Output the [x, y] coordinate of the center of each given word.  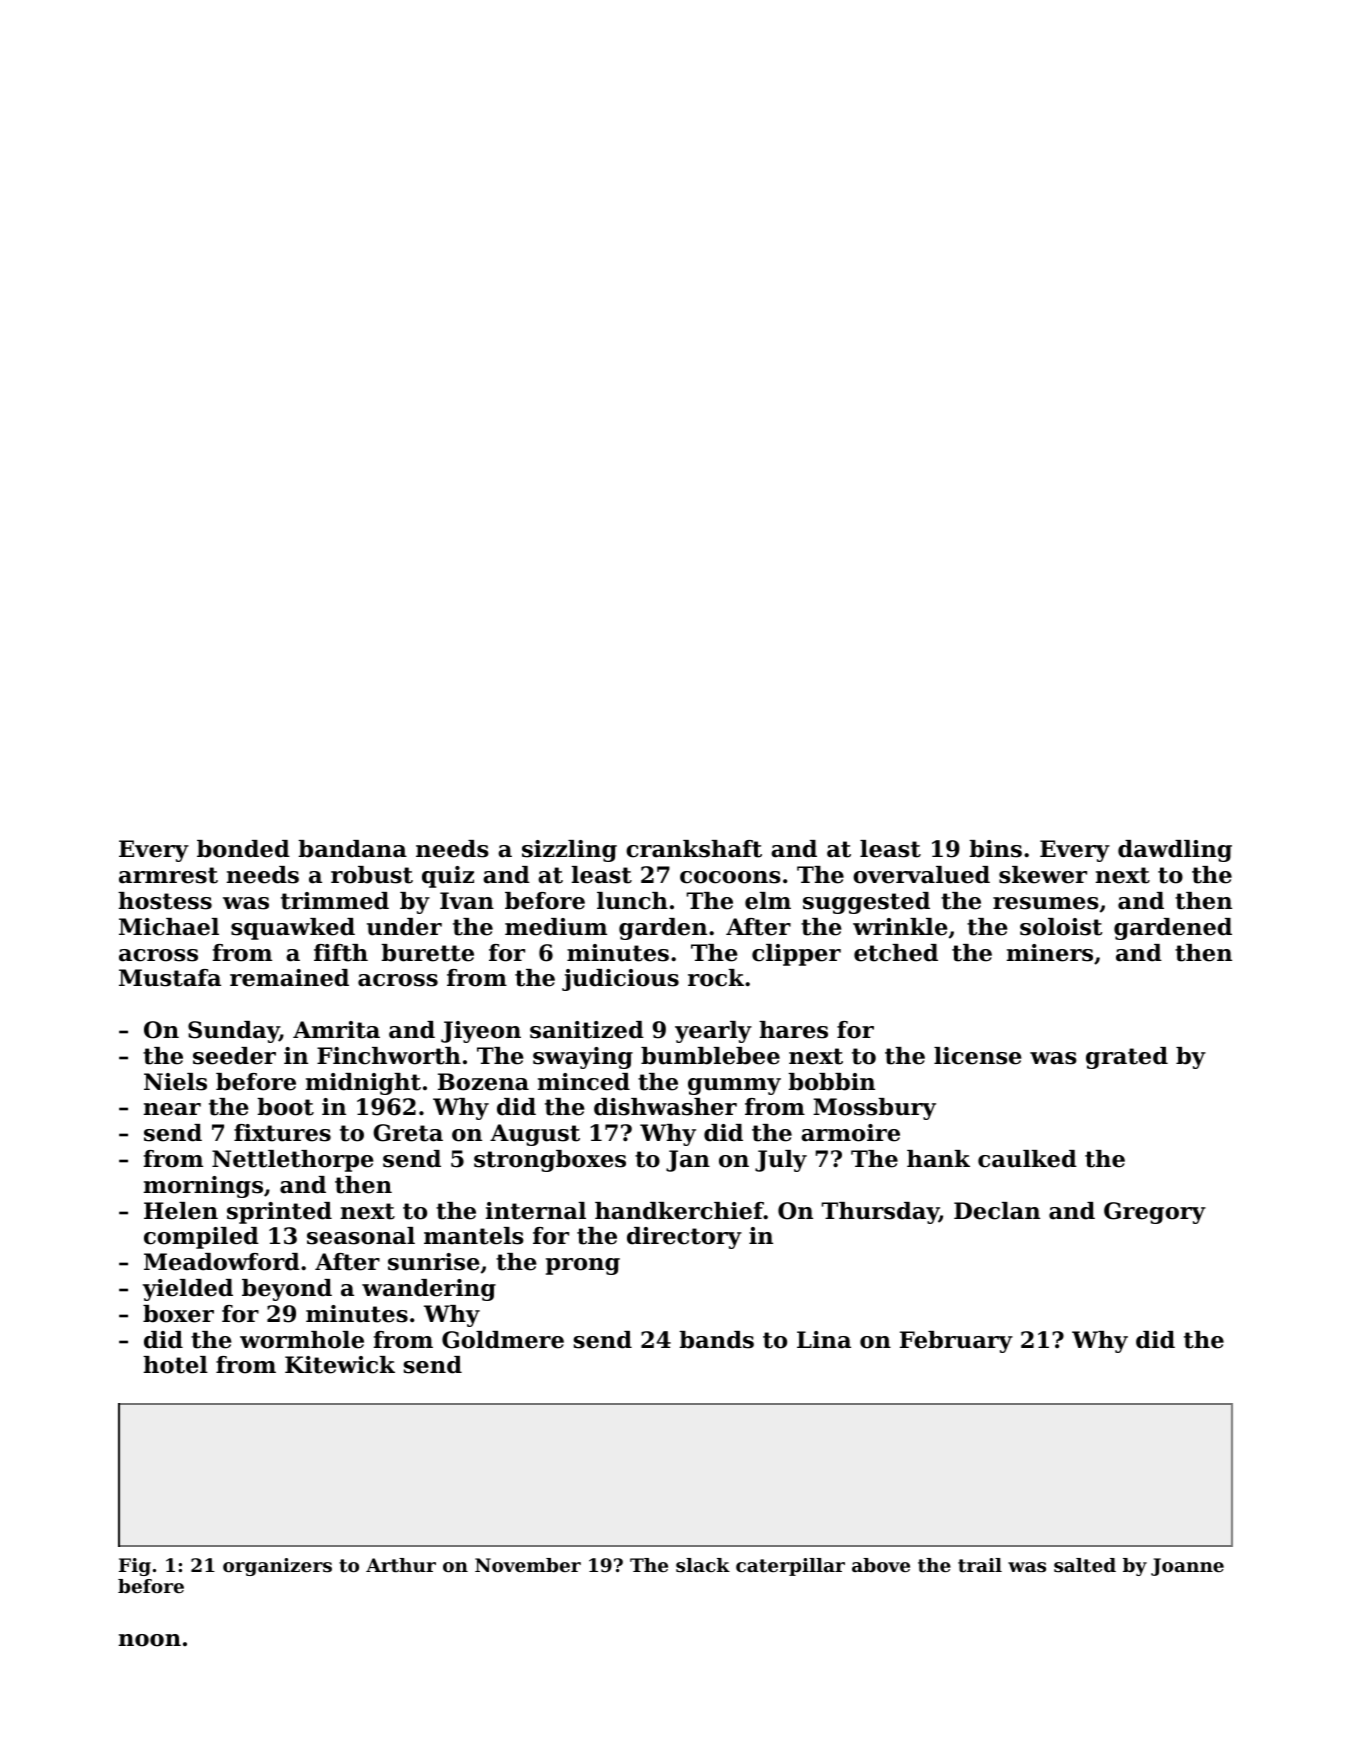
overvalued [921, 875]
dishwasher [665, 1107]
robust [372, 875]
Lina [824, 1340]
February [956, 1342]
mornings [203, 1187]
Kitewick [340, 1365]
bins [996, 849]
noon [150, 1640]
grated [1127, 1058]
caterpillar [790, 1567]
